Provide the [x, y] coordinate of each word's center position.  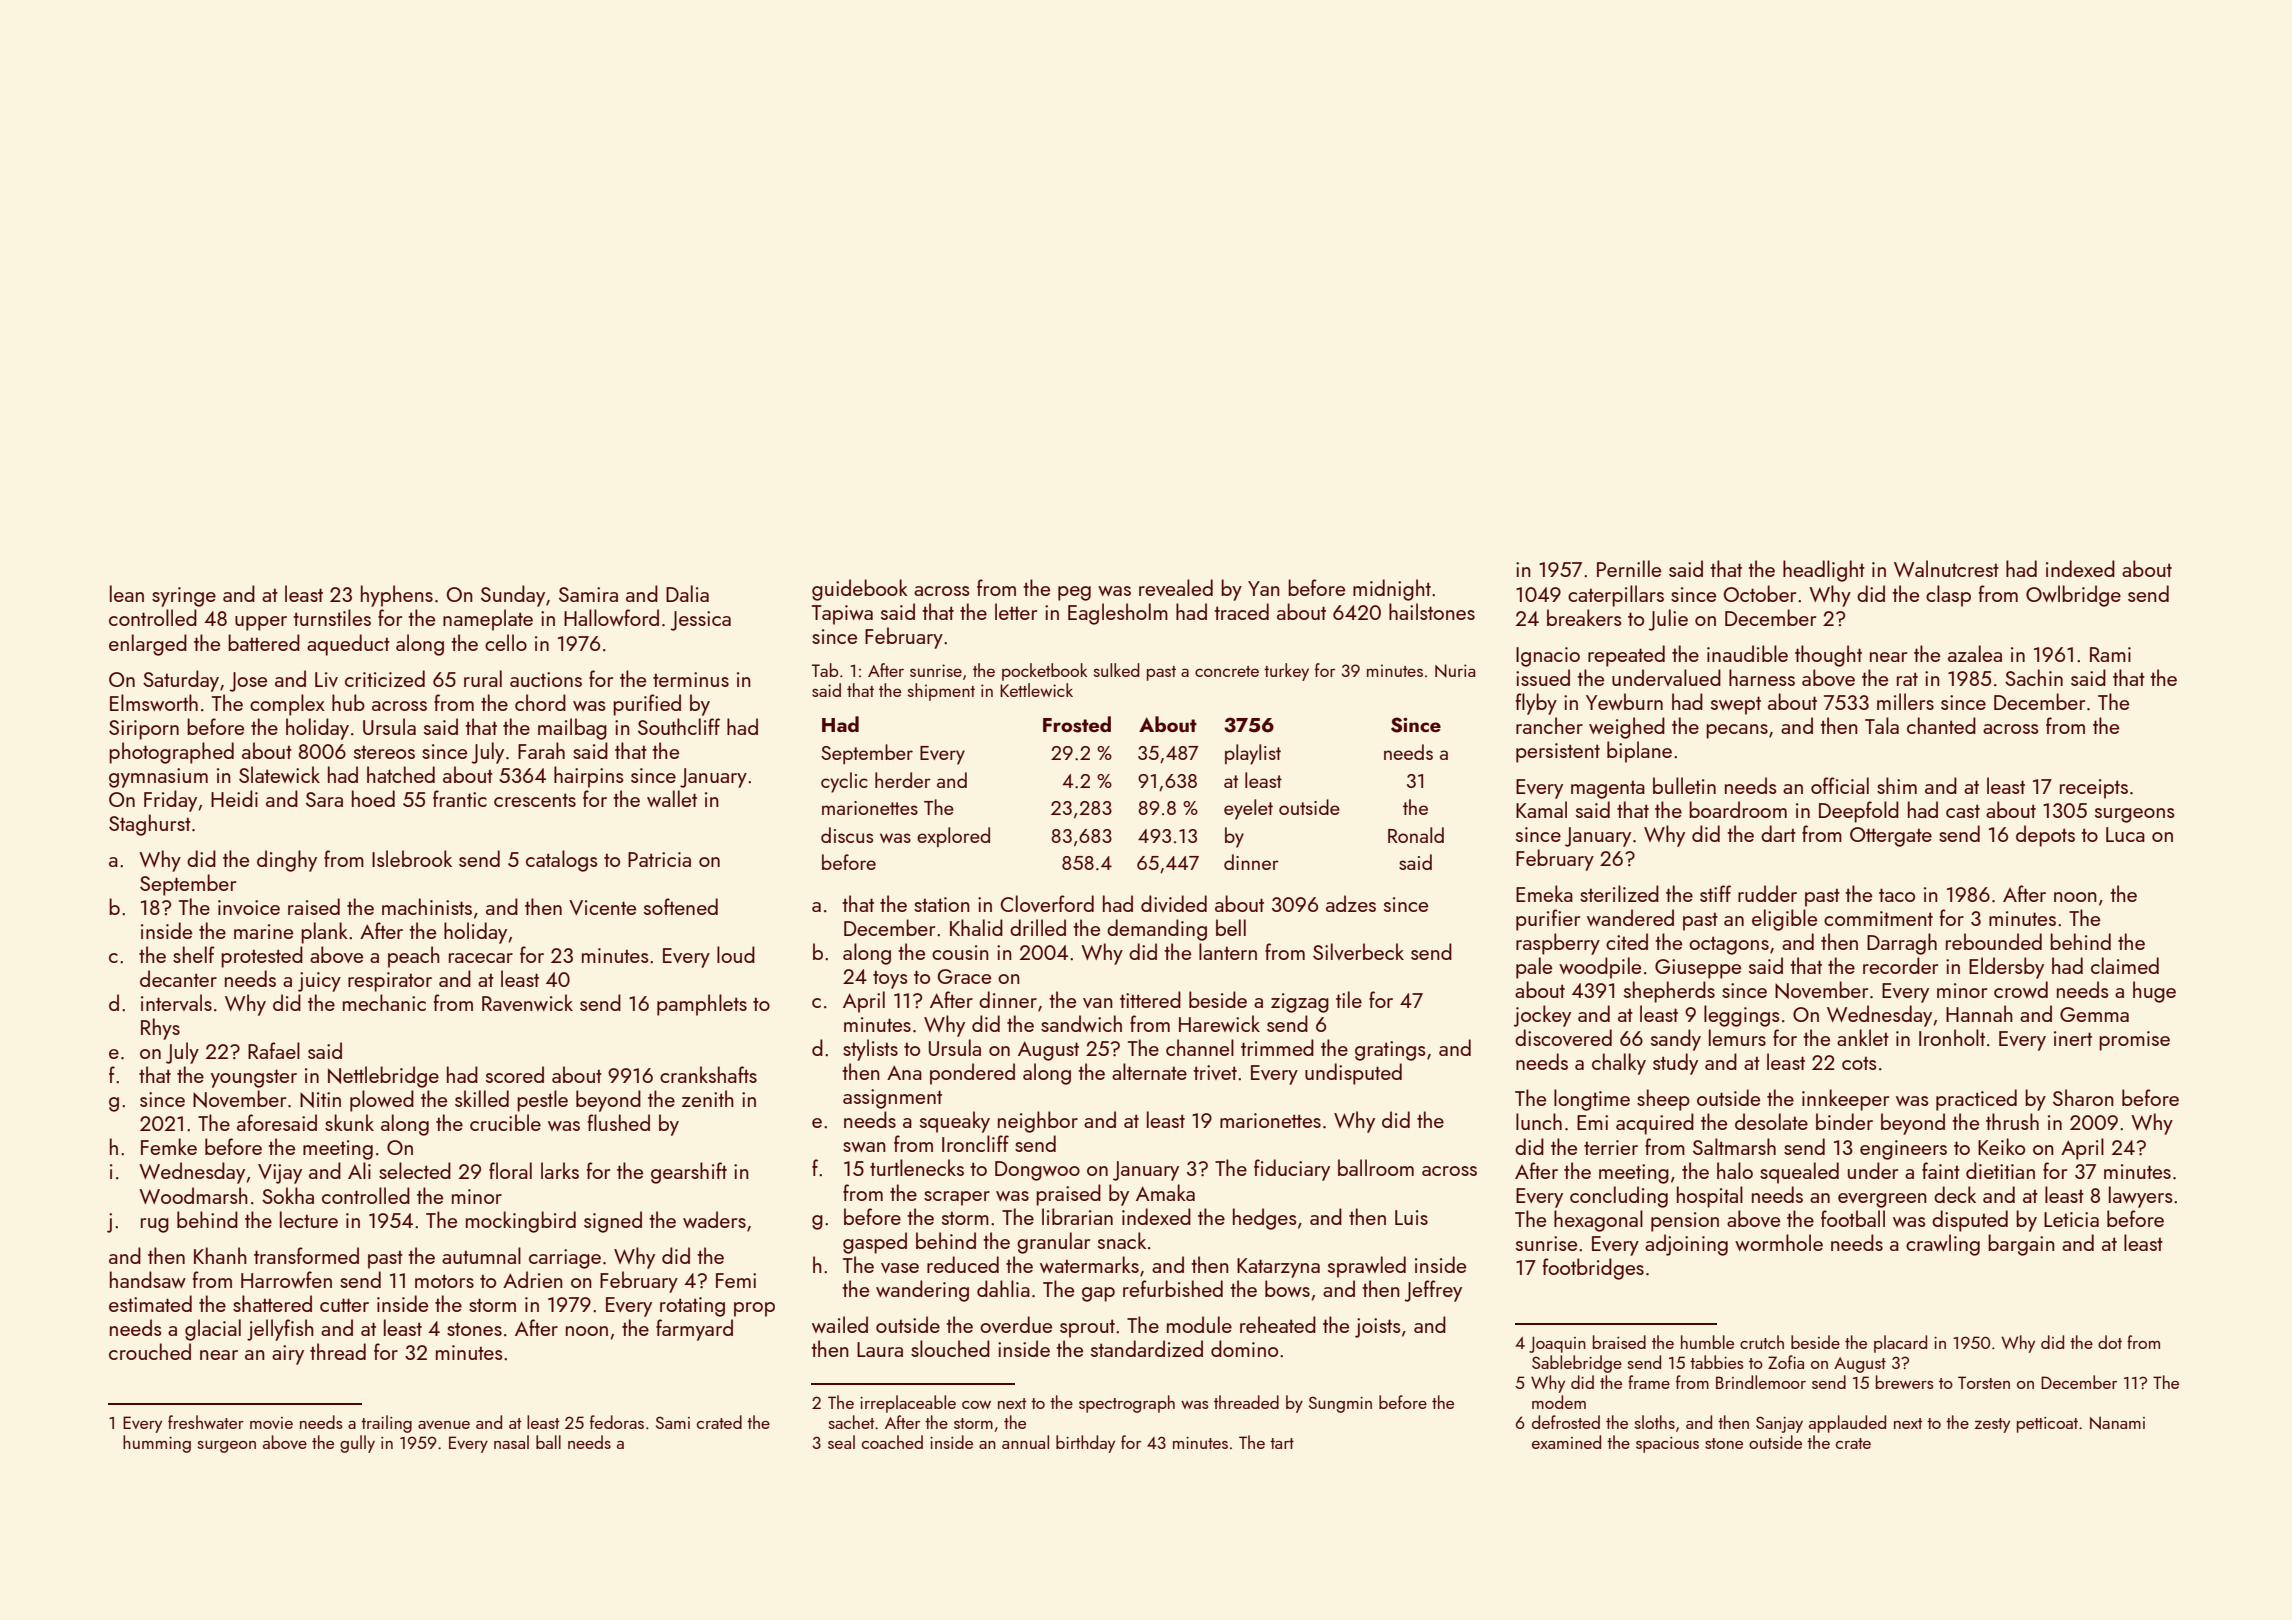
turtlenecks [917, 1167]
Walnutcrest [1946, 568]
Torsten [1984, 1382]
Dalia [687, 593]
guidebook [860, 590]
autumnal [481, 1255]
